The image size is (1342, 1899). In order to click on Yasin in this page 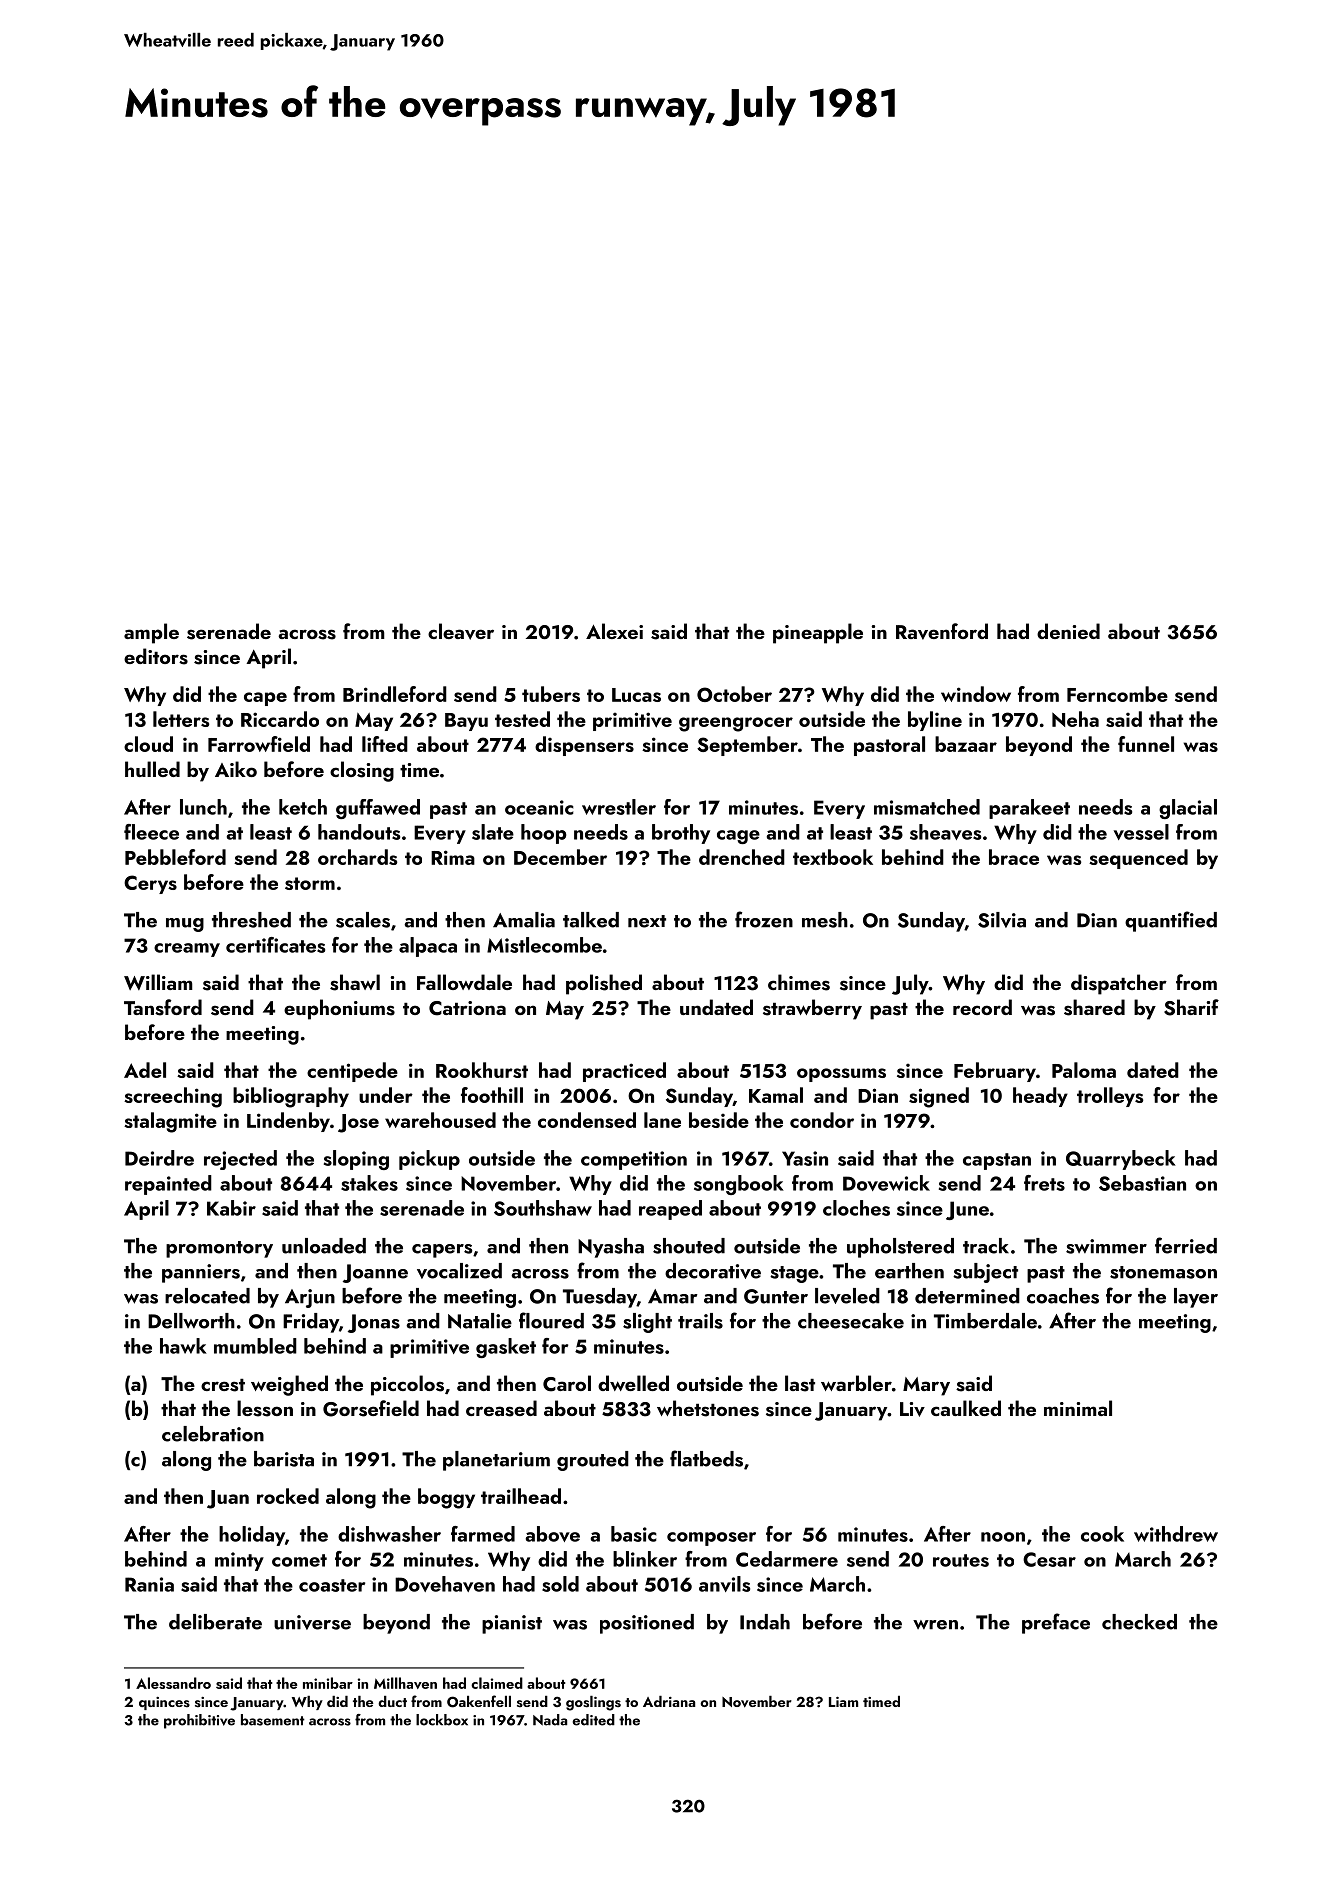, I will do `click(805, 1158)`.
